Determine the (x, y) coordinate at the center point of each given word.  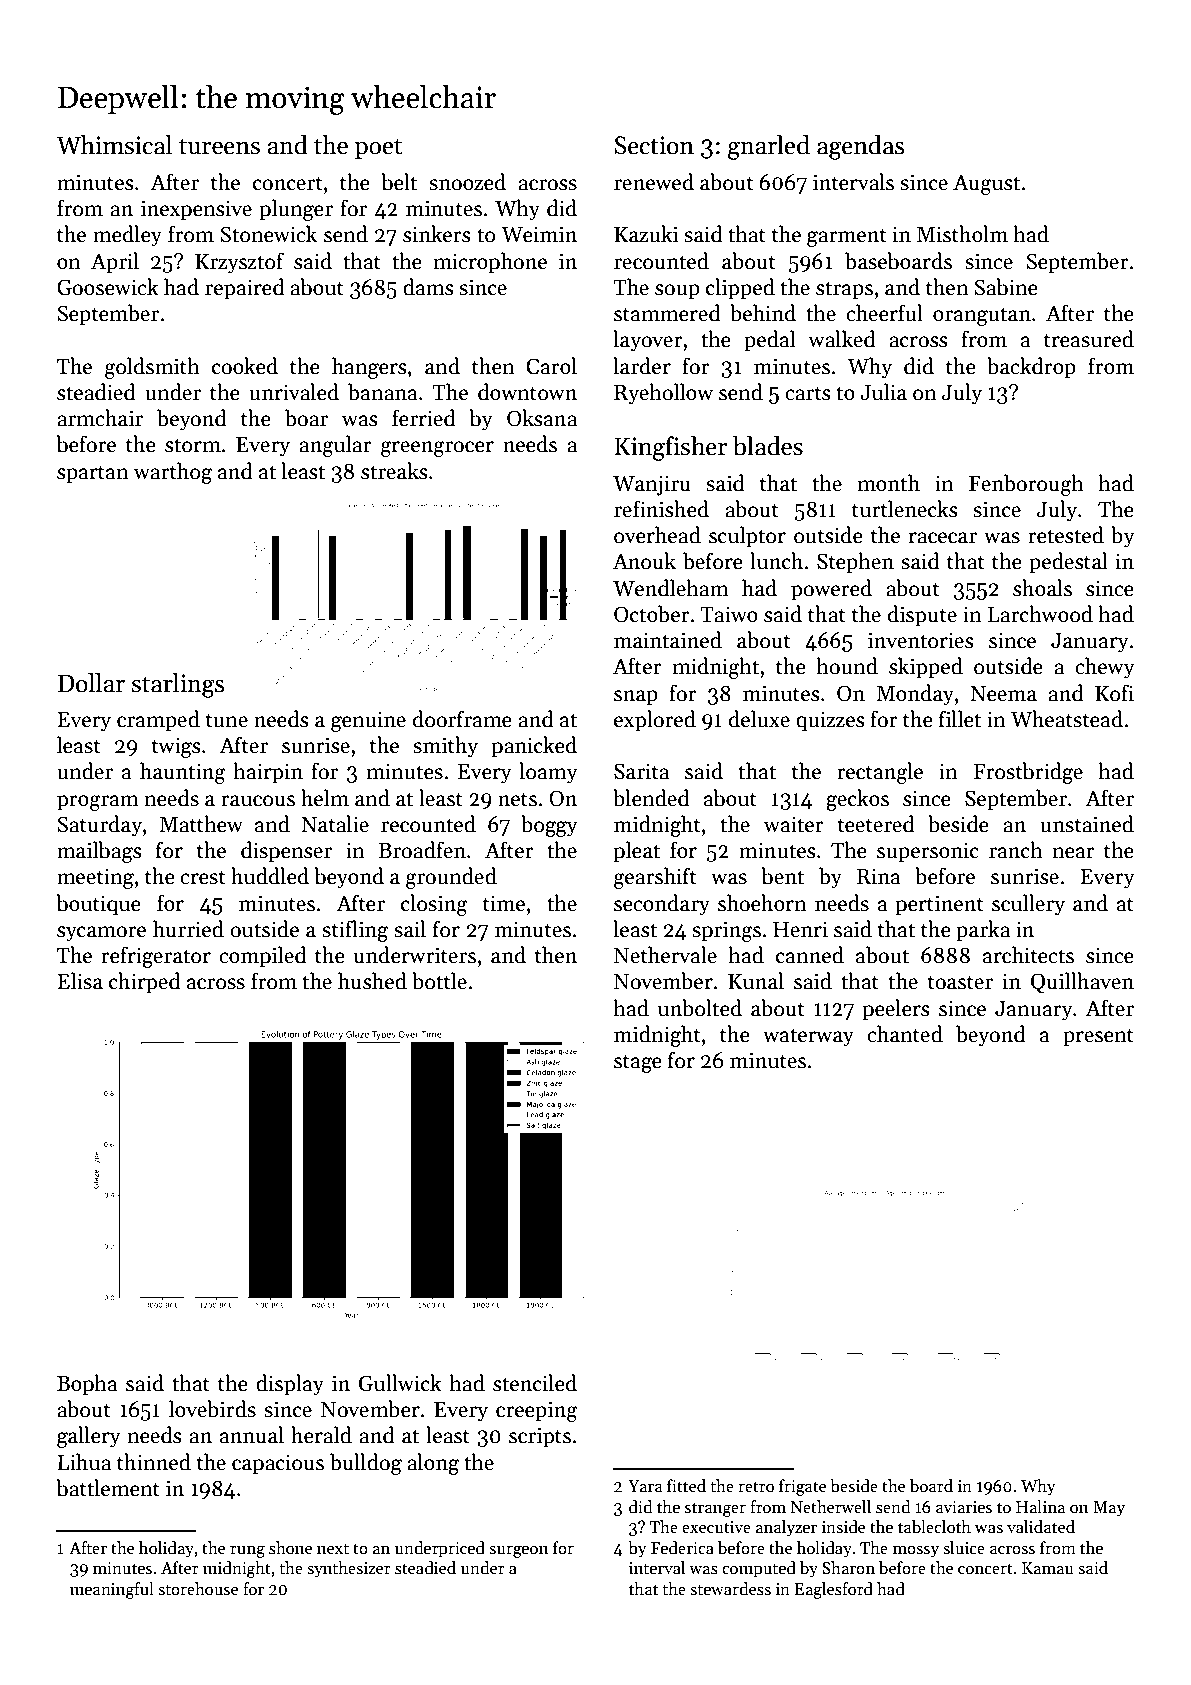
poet (378, 148)
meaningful (112, 1590)
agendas (860, 147)
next (333, 1549)
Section (654, 145)
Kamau (1047, 1568)
